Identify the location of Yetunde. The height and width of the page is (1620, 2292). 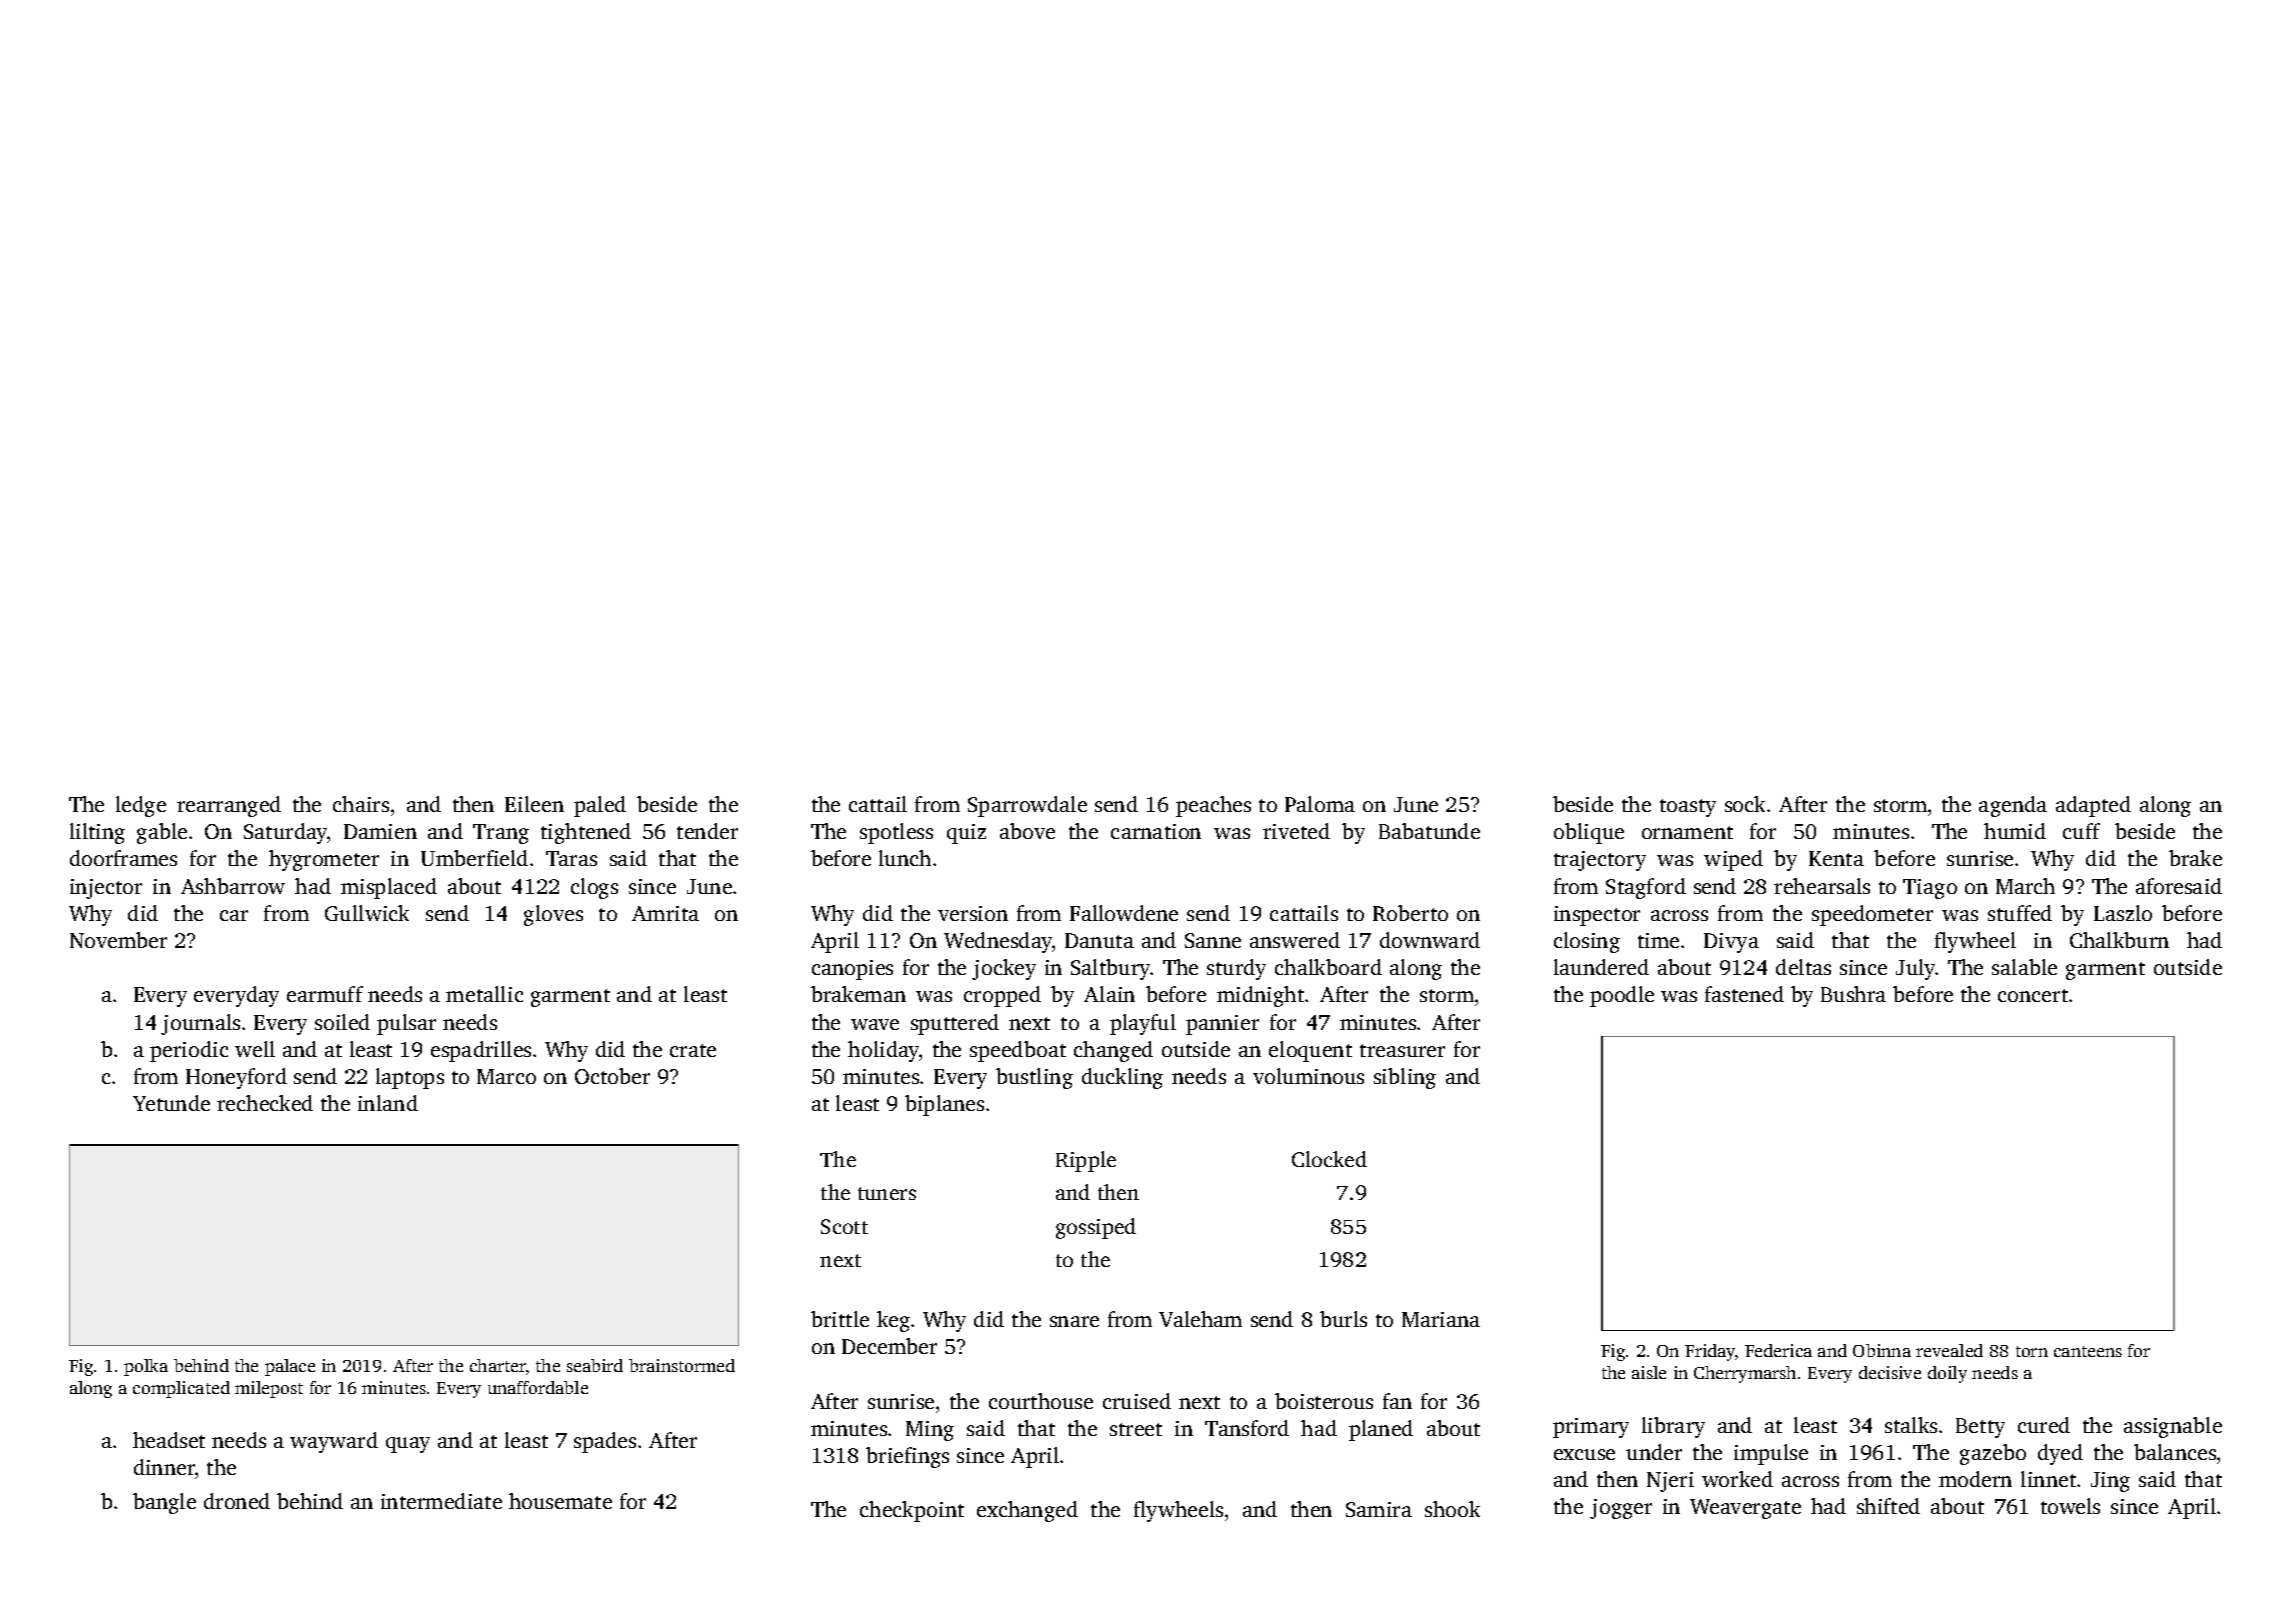
(171, 1103).
